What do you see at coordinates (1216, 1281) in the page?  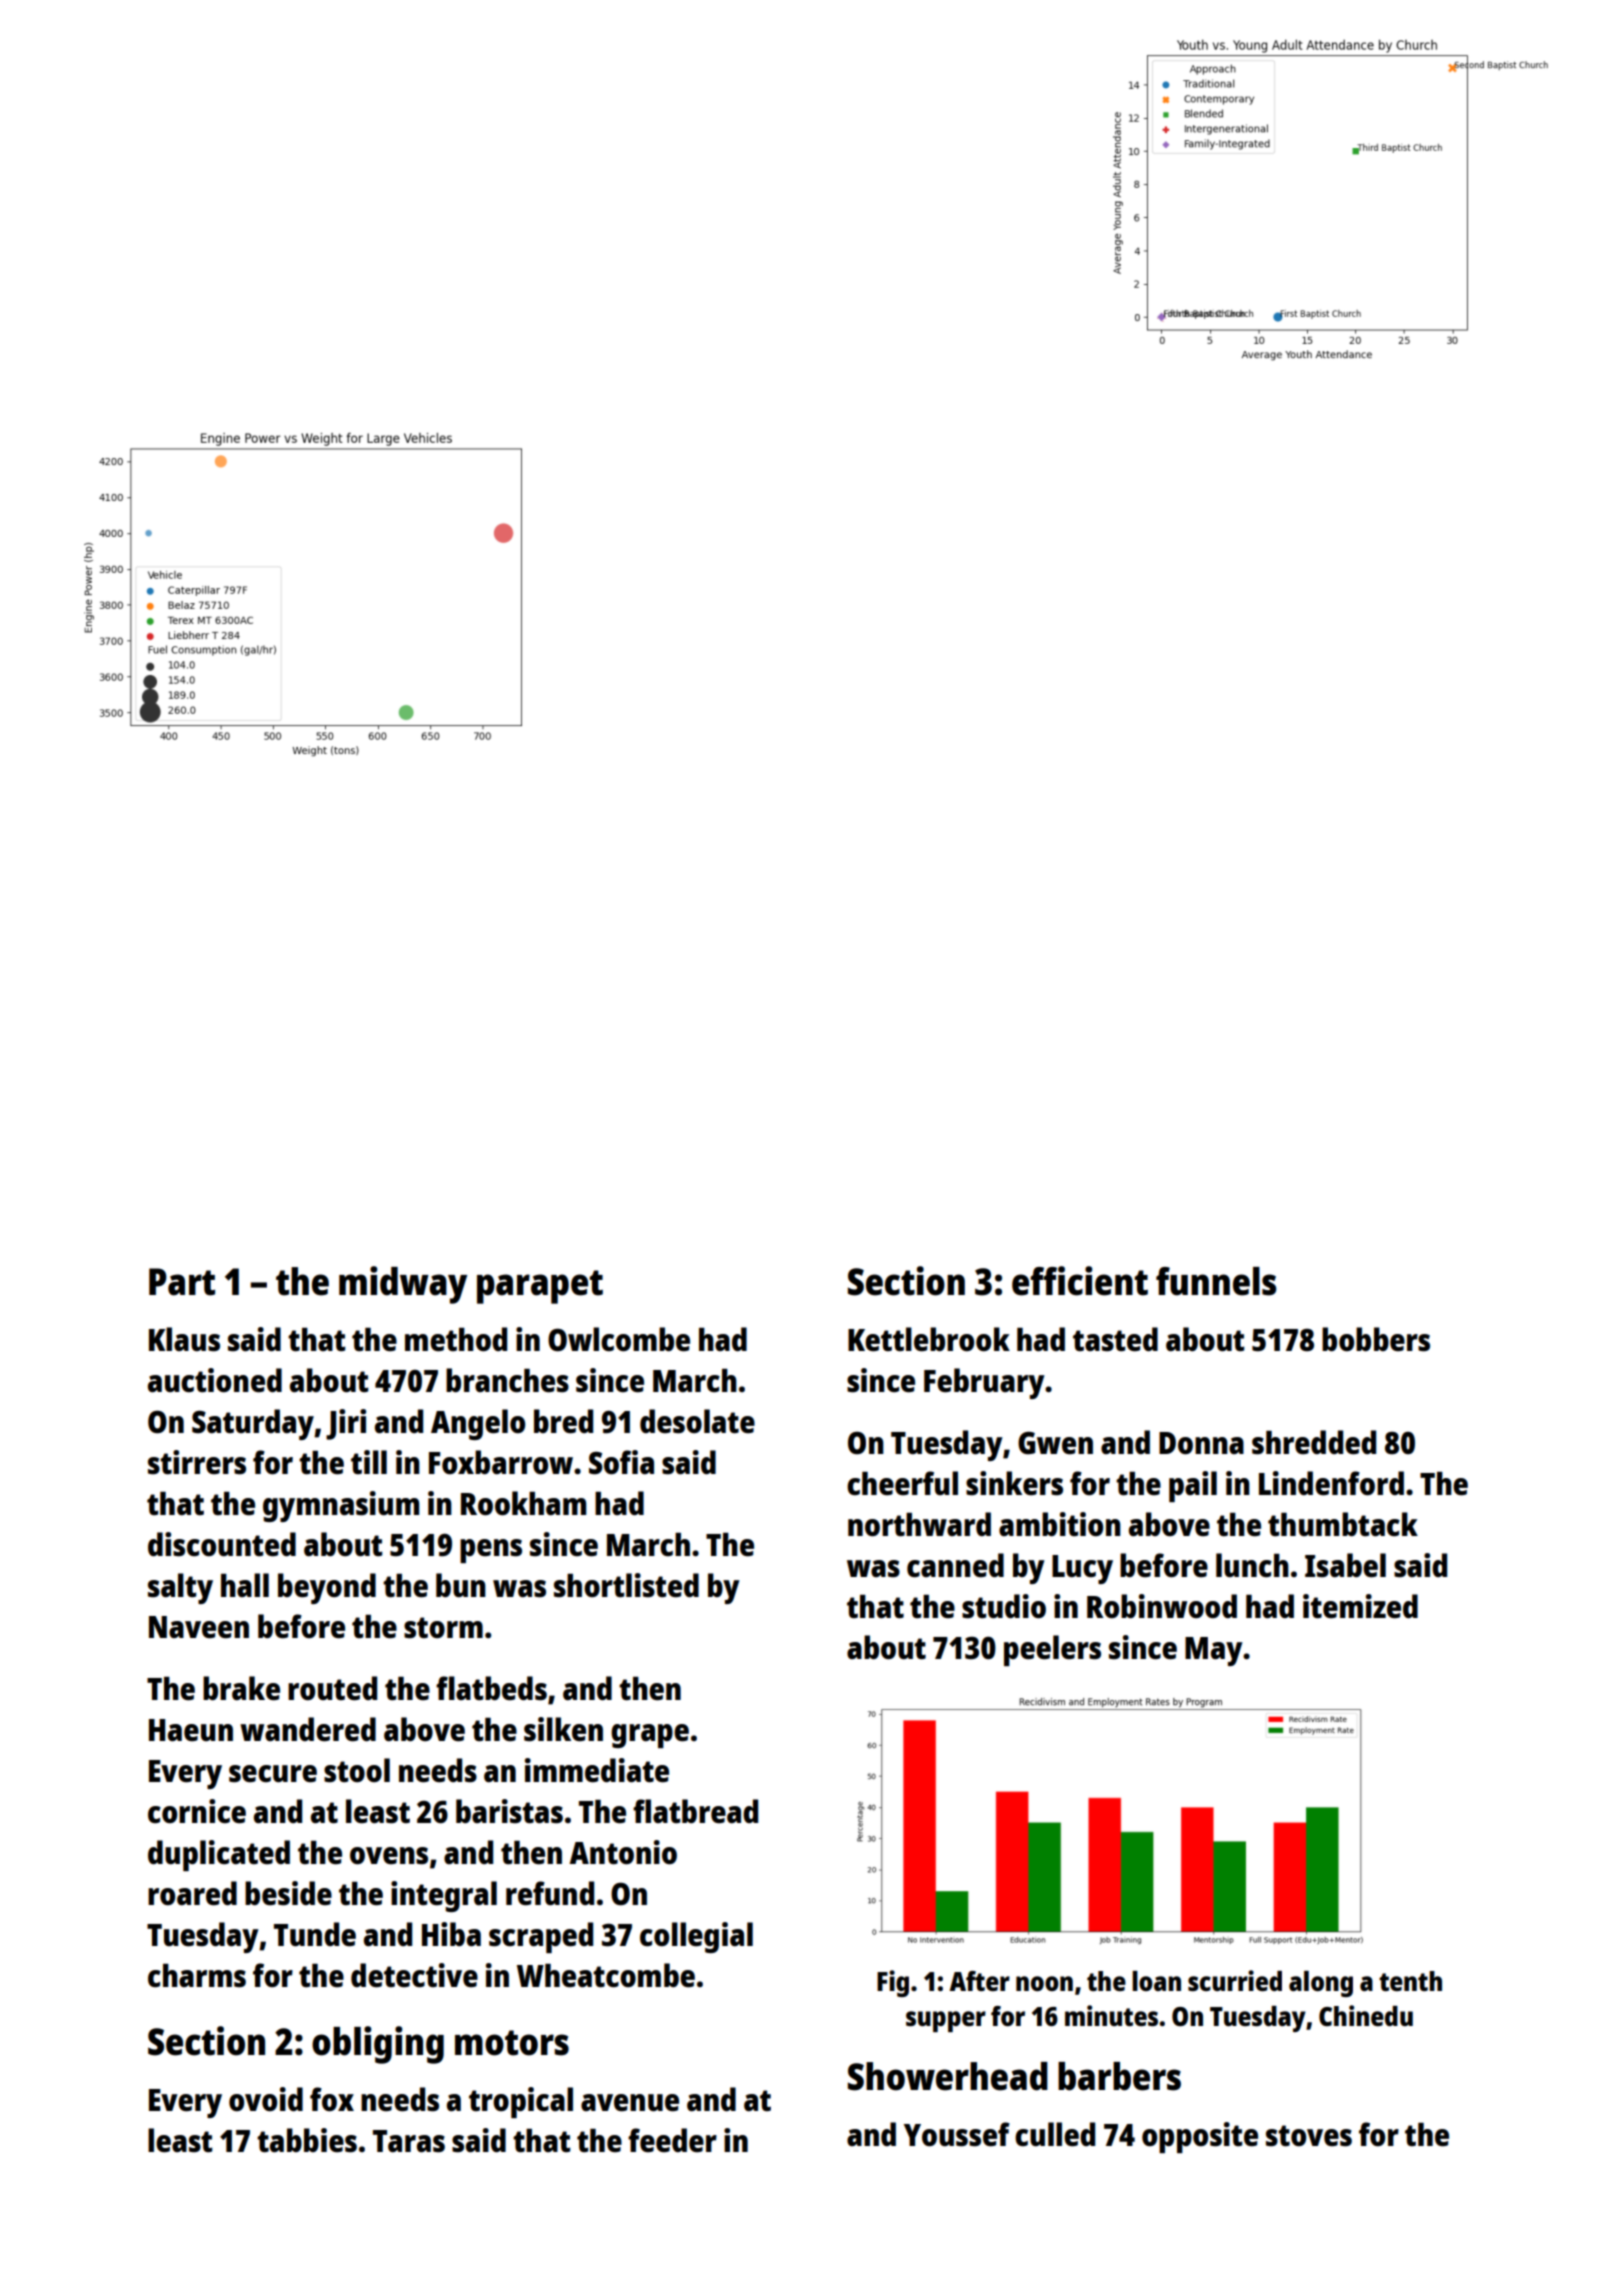 I see `funnels` at bounding box center [1216, 1281].
